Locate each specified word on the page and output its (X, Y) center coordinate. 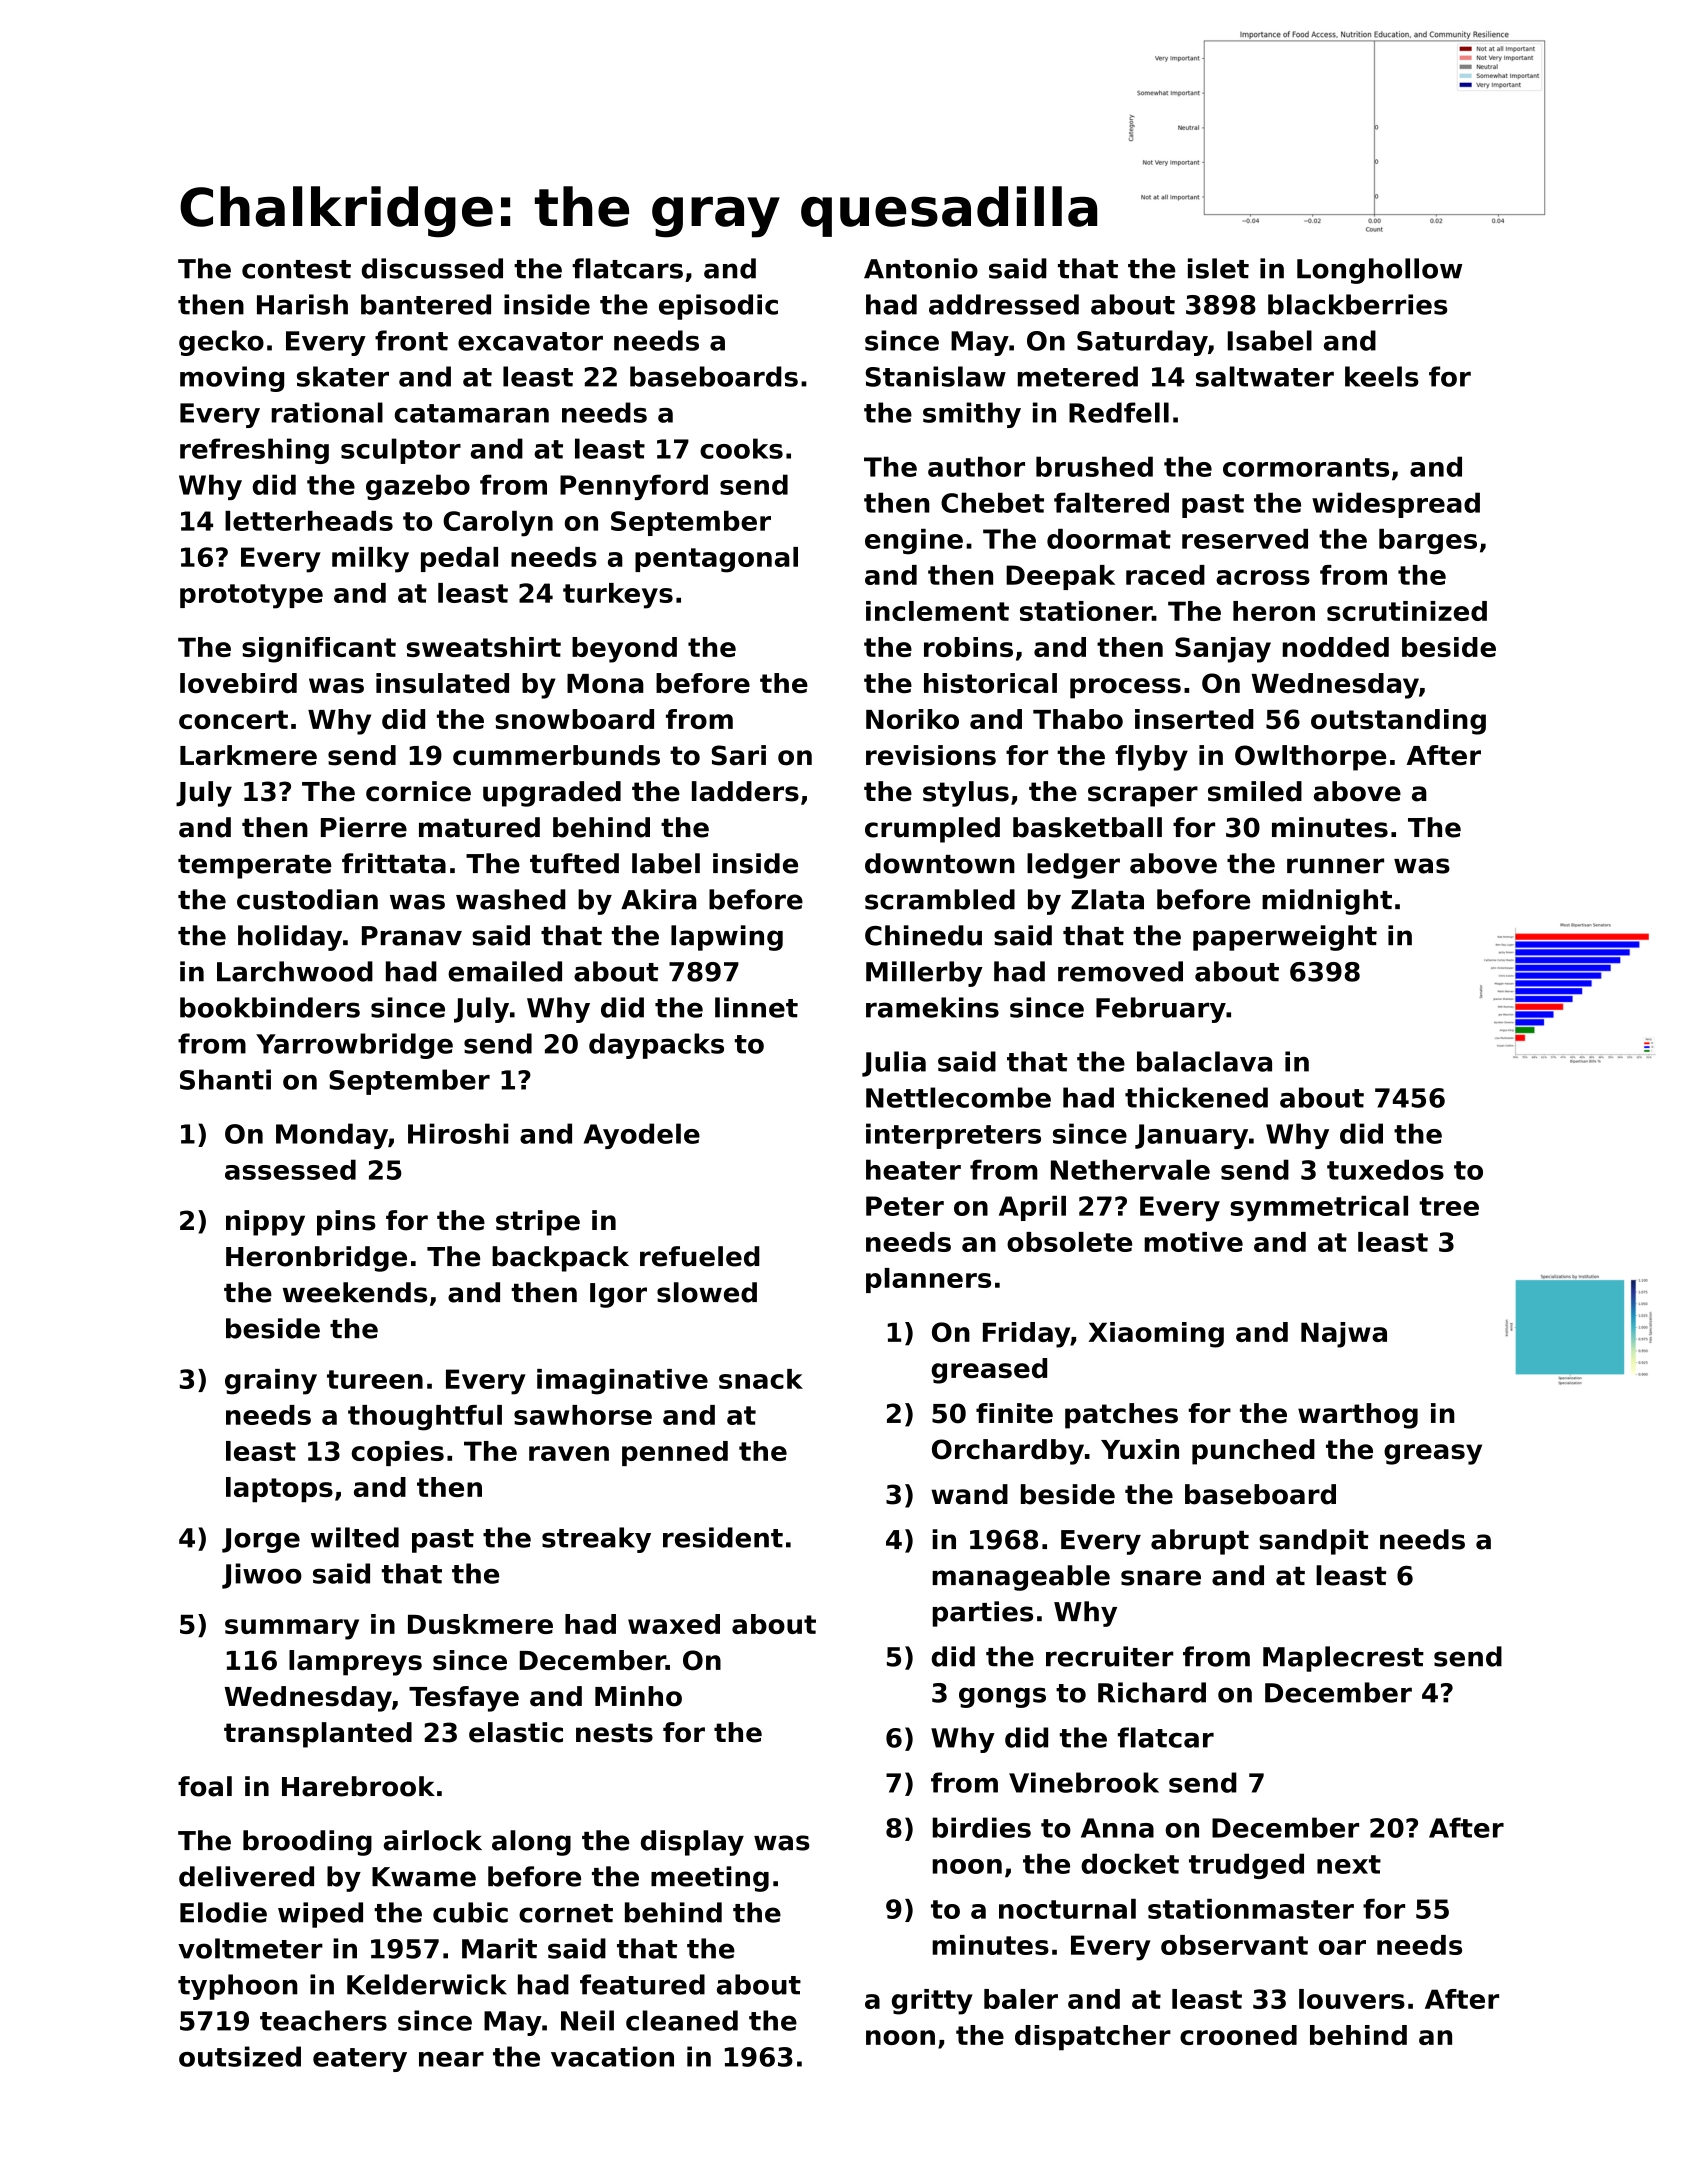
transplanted (318, 1735)
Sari (739, 755)
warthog (1358, 1416)
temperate (255, 867)
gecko (221, 343)
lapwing (727, 938)
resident (723, 1537)
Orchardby (1008, 1452)
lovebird (238, 683)
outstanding (1398, 722)
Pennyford (634, 487)
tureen (375, 1379)
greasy (1433, 1454)
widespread (1396, 505)
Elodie (223, 1912)
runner (1335, 866)
